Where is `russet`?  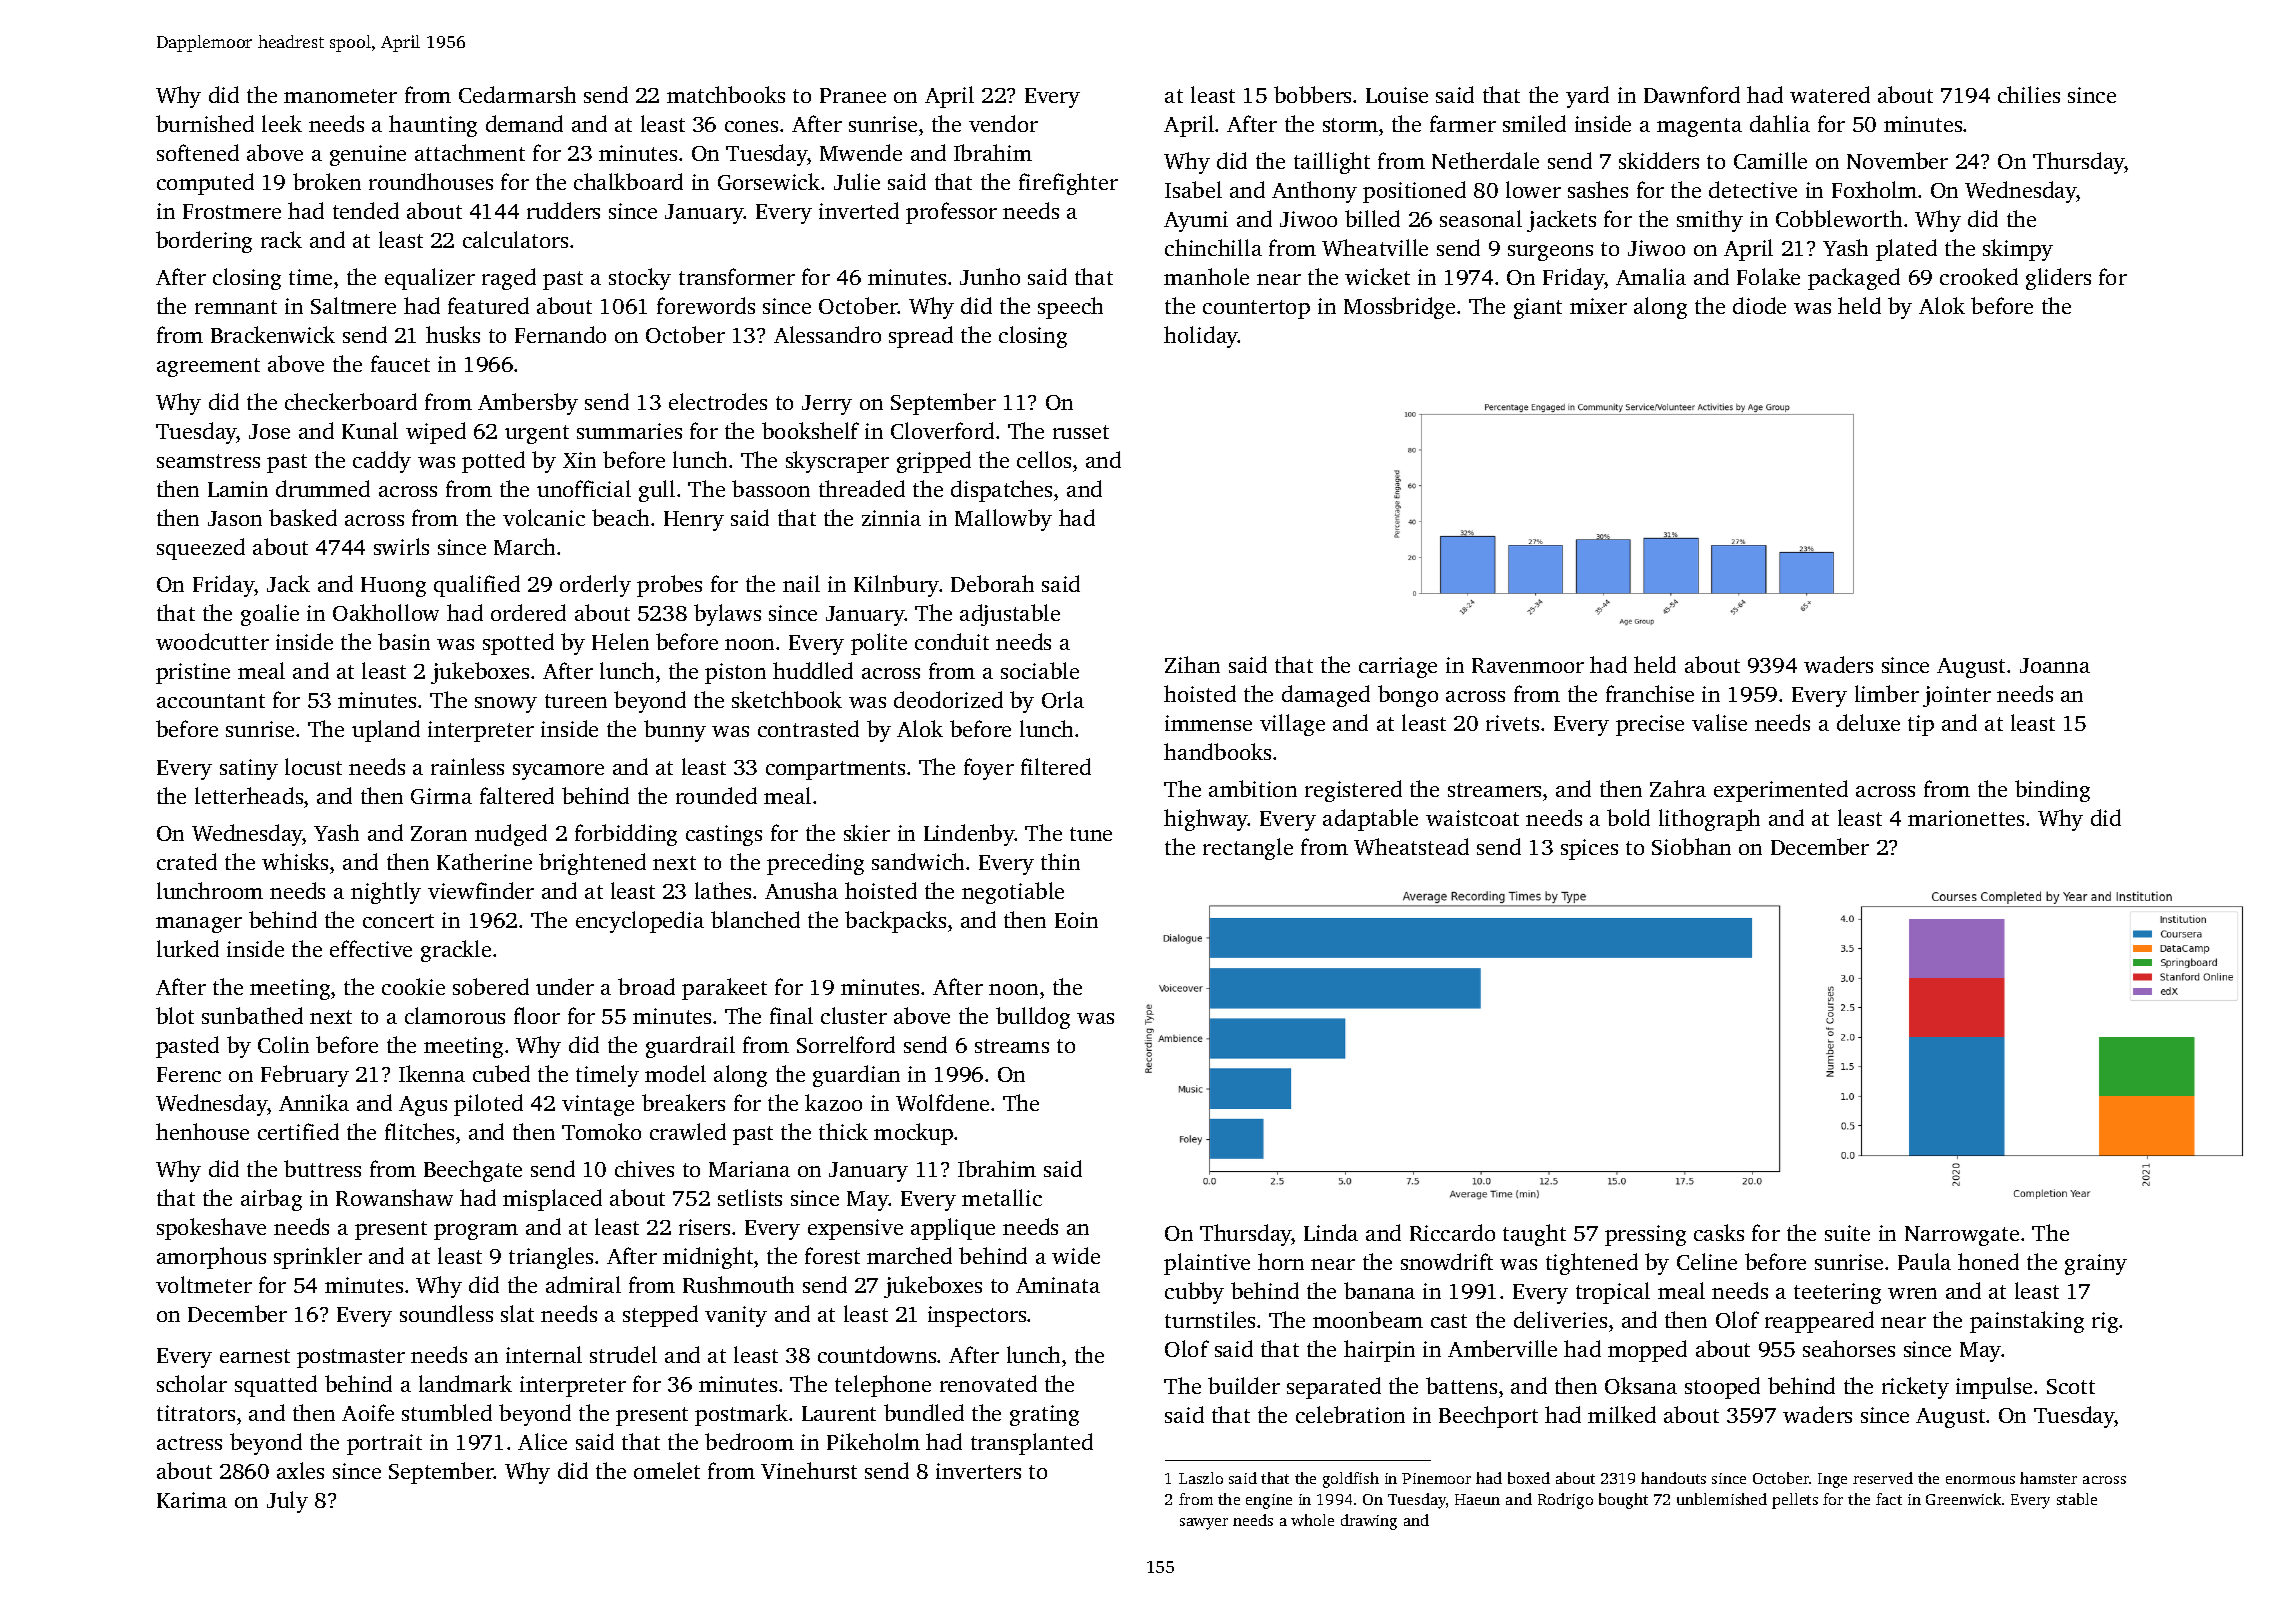 russet is located at coordinates (1081, 432).
